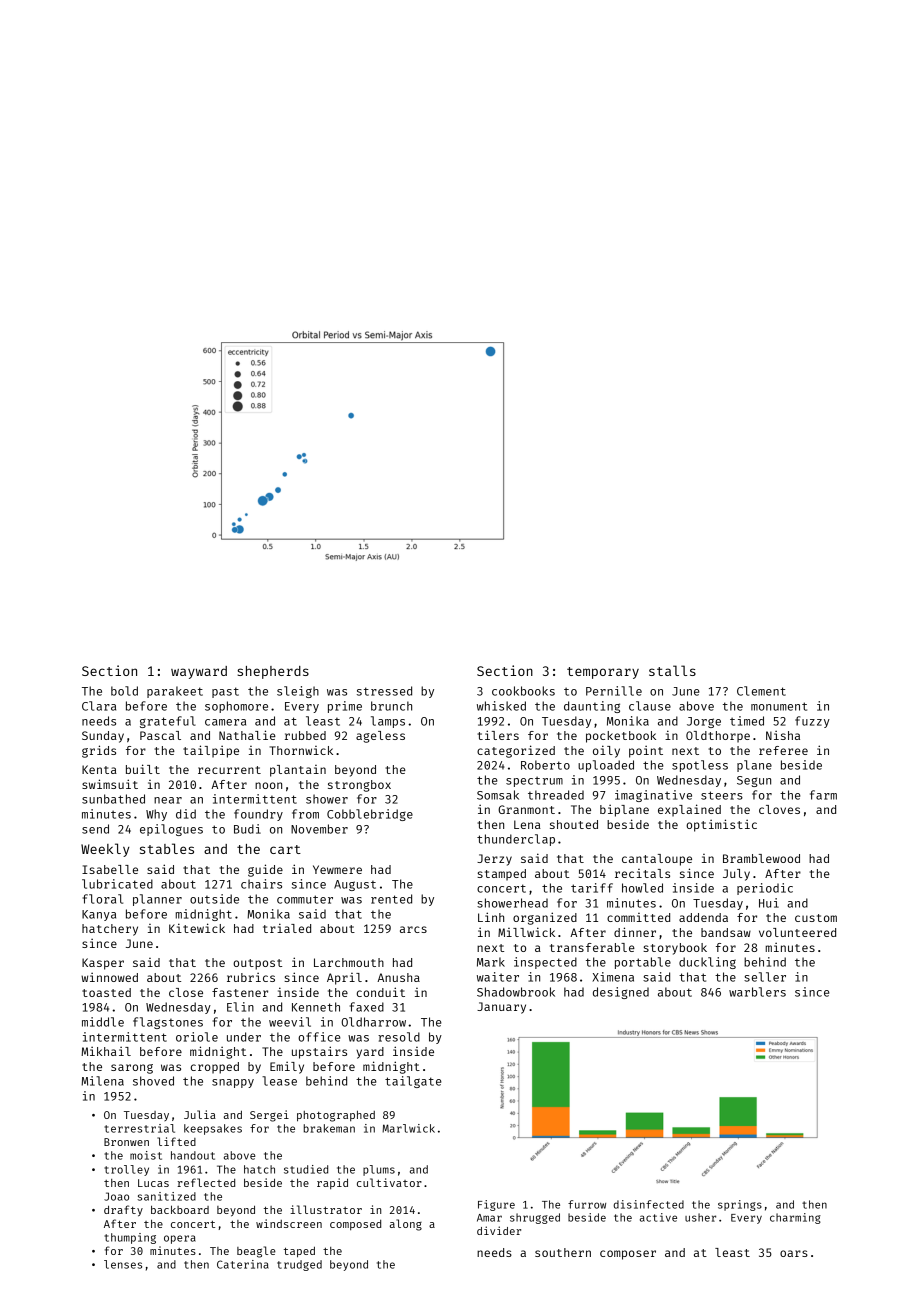 The width and height of the image is (924, 1308). I want to click on cropped, so click(215, 1068).
